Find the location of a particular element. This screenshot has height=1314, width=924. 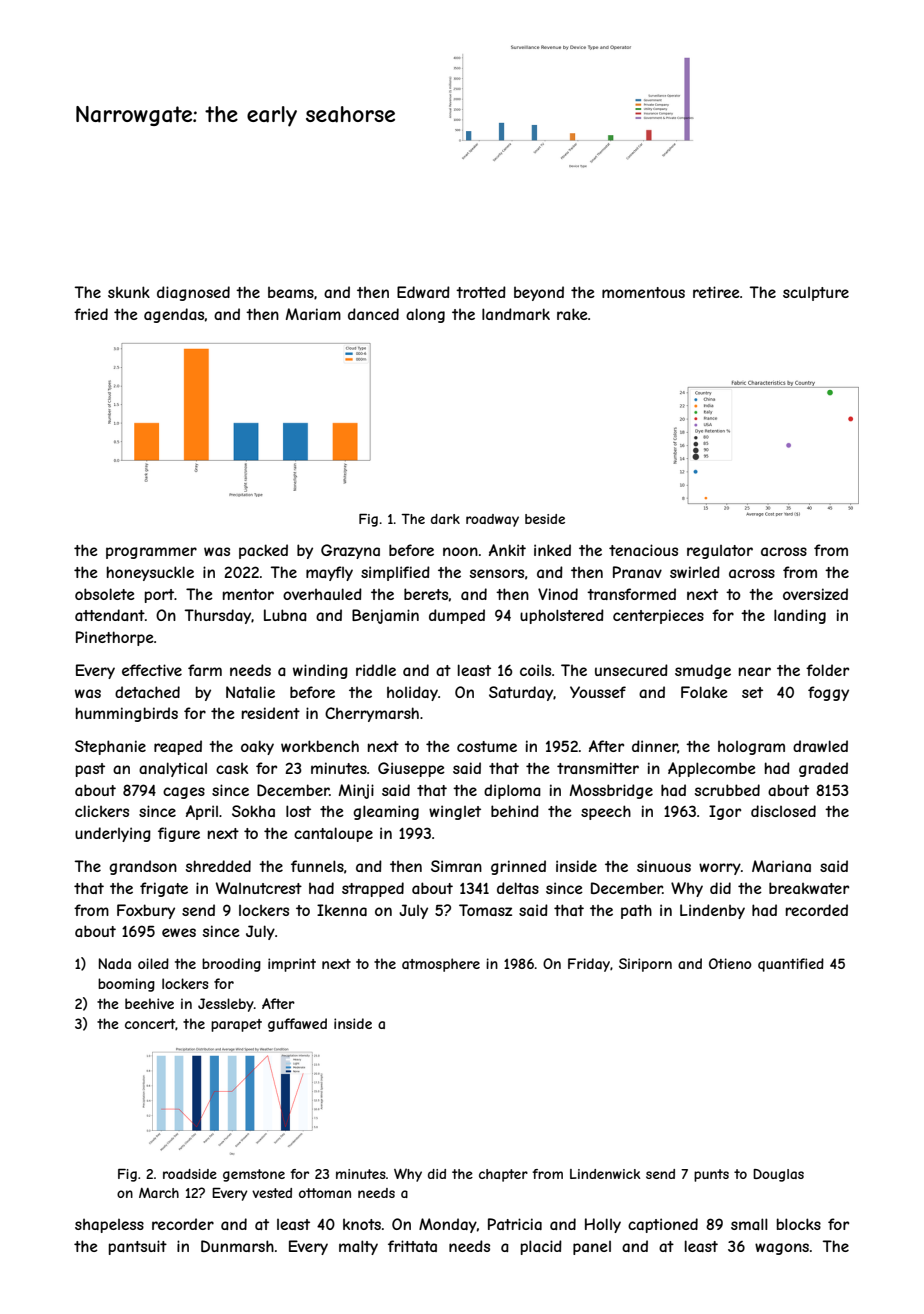

trotted is located at coordinates (481, 292).
